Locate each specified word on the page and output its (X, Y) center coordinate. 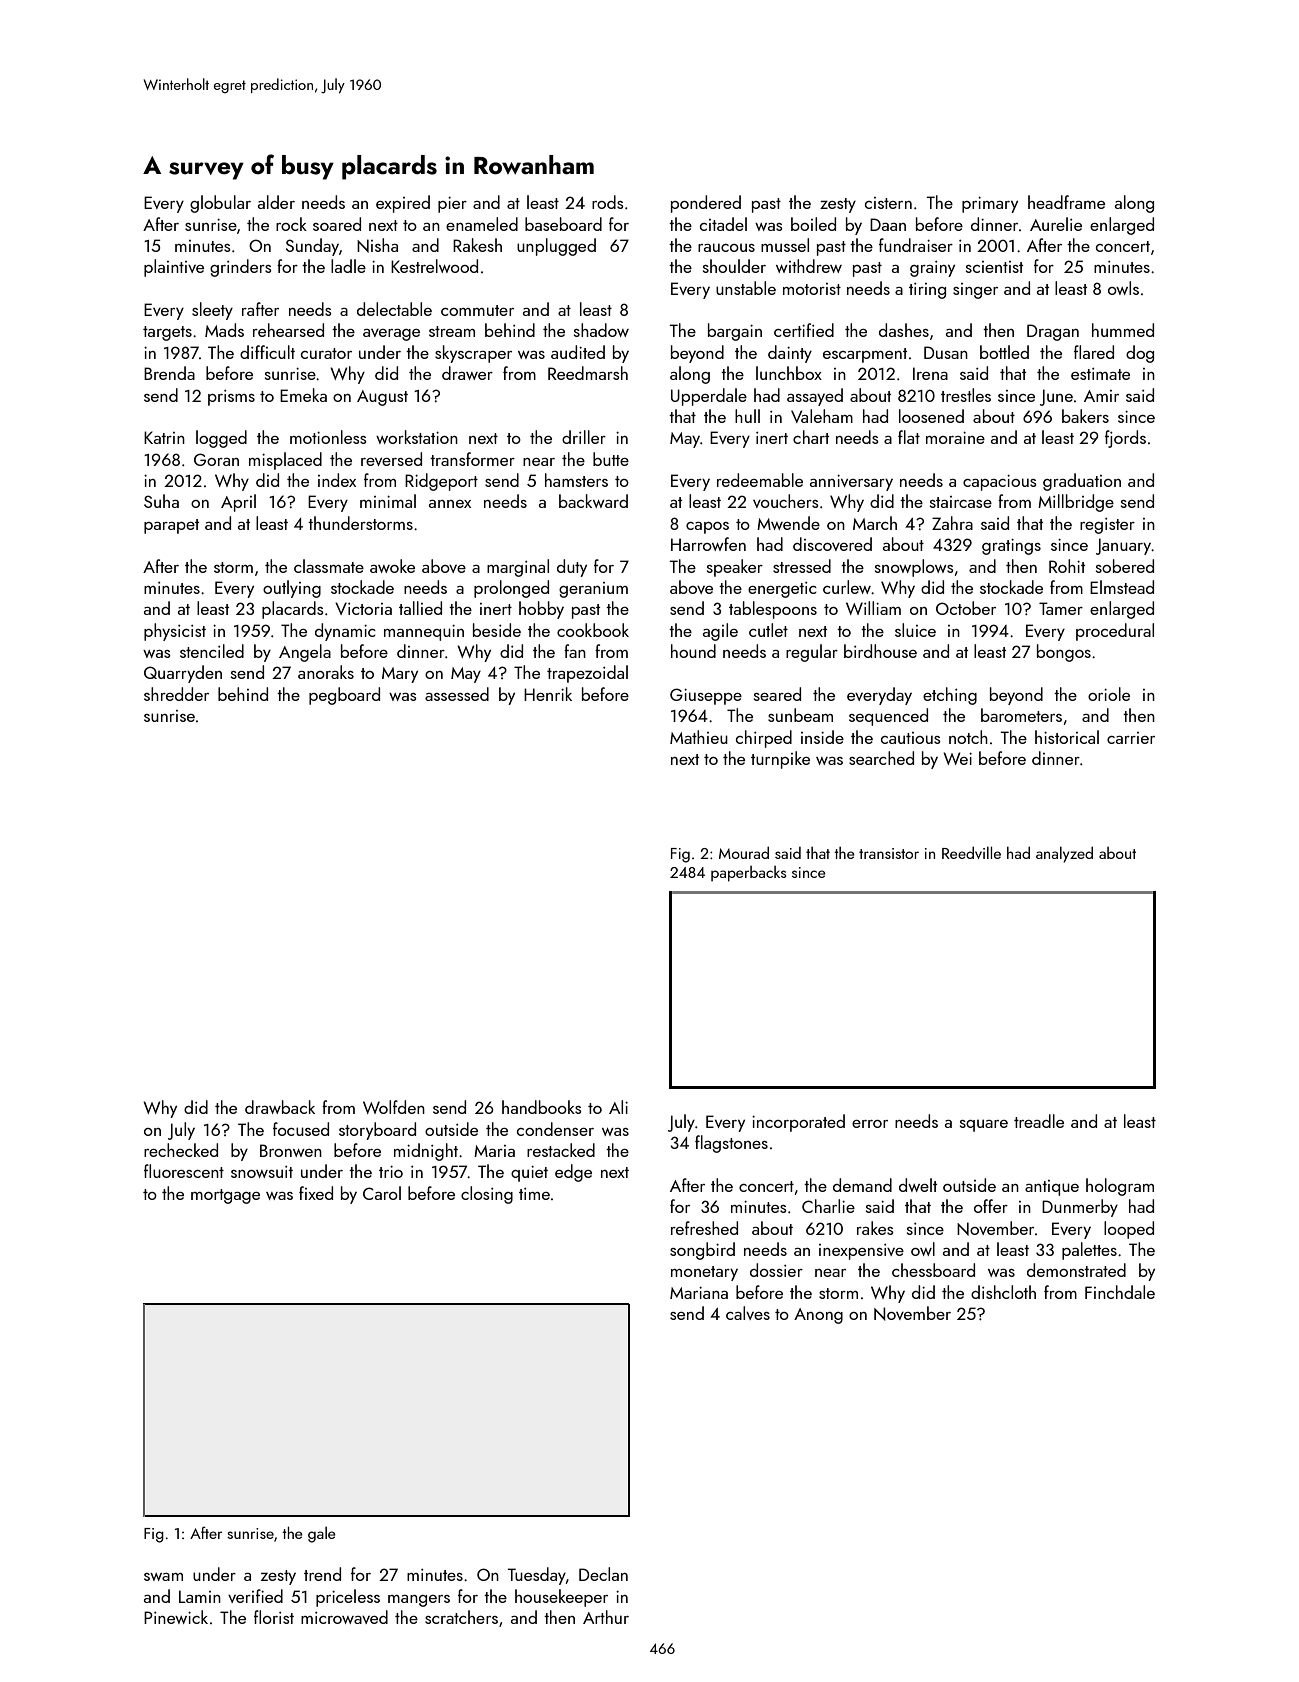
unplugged (556, 247)
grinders (241, 268)
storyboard (377, 1131)
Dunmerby (1080, 1208)
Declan (603, 1574)
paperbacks (748, 874)
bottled (1004, 352)
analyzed (1064, 854)
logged (221, 439)
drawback (280, 1107)
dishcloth (1003, 1292)
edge (573, 1173)
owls (1123, 288)
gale (322, 1535)
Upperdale (709, 397)
